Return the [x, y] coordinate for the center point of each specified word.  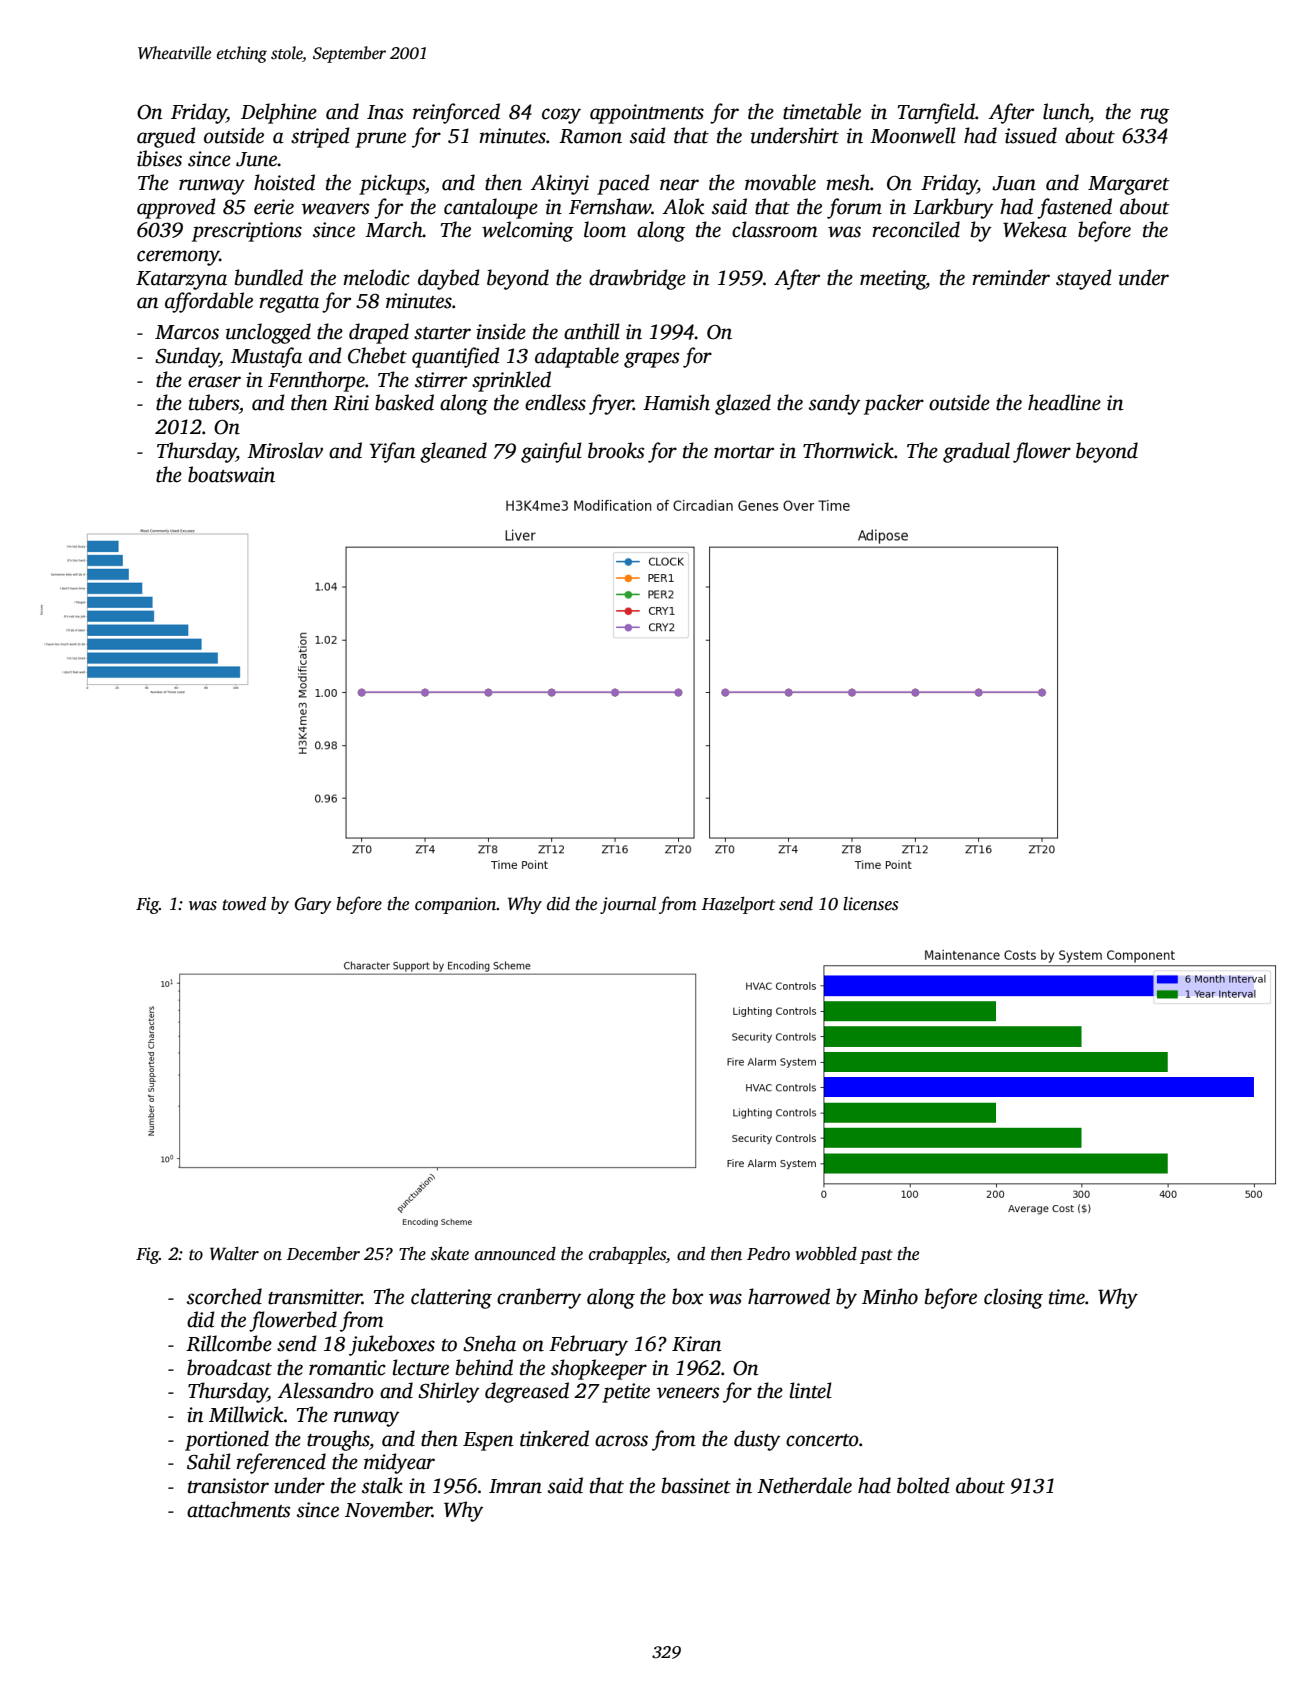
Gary [313, 905]
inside [501, 331]
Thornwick [848, 450]
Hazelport [738, 905]
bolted [923, 1485]
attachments [238, 1509]
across [621, 1441]
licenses [870, 904]
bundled [269, 277]
